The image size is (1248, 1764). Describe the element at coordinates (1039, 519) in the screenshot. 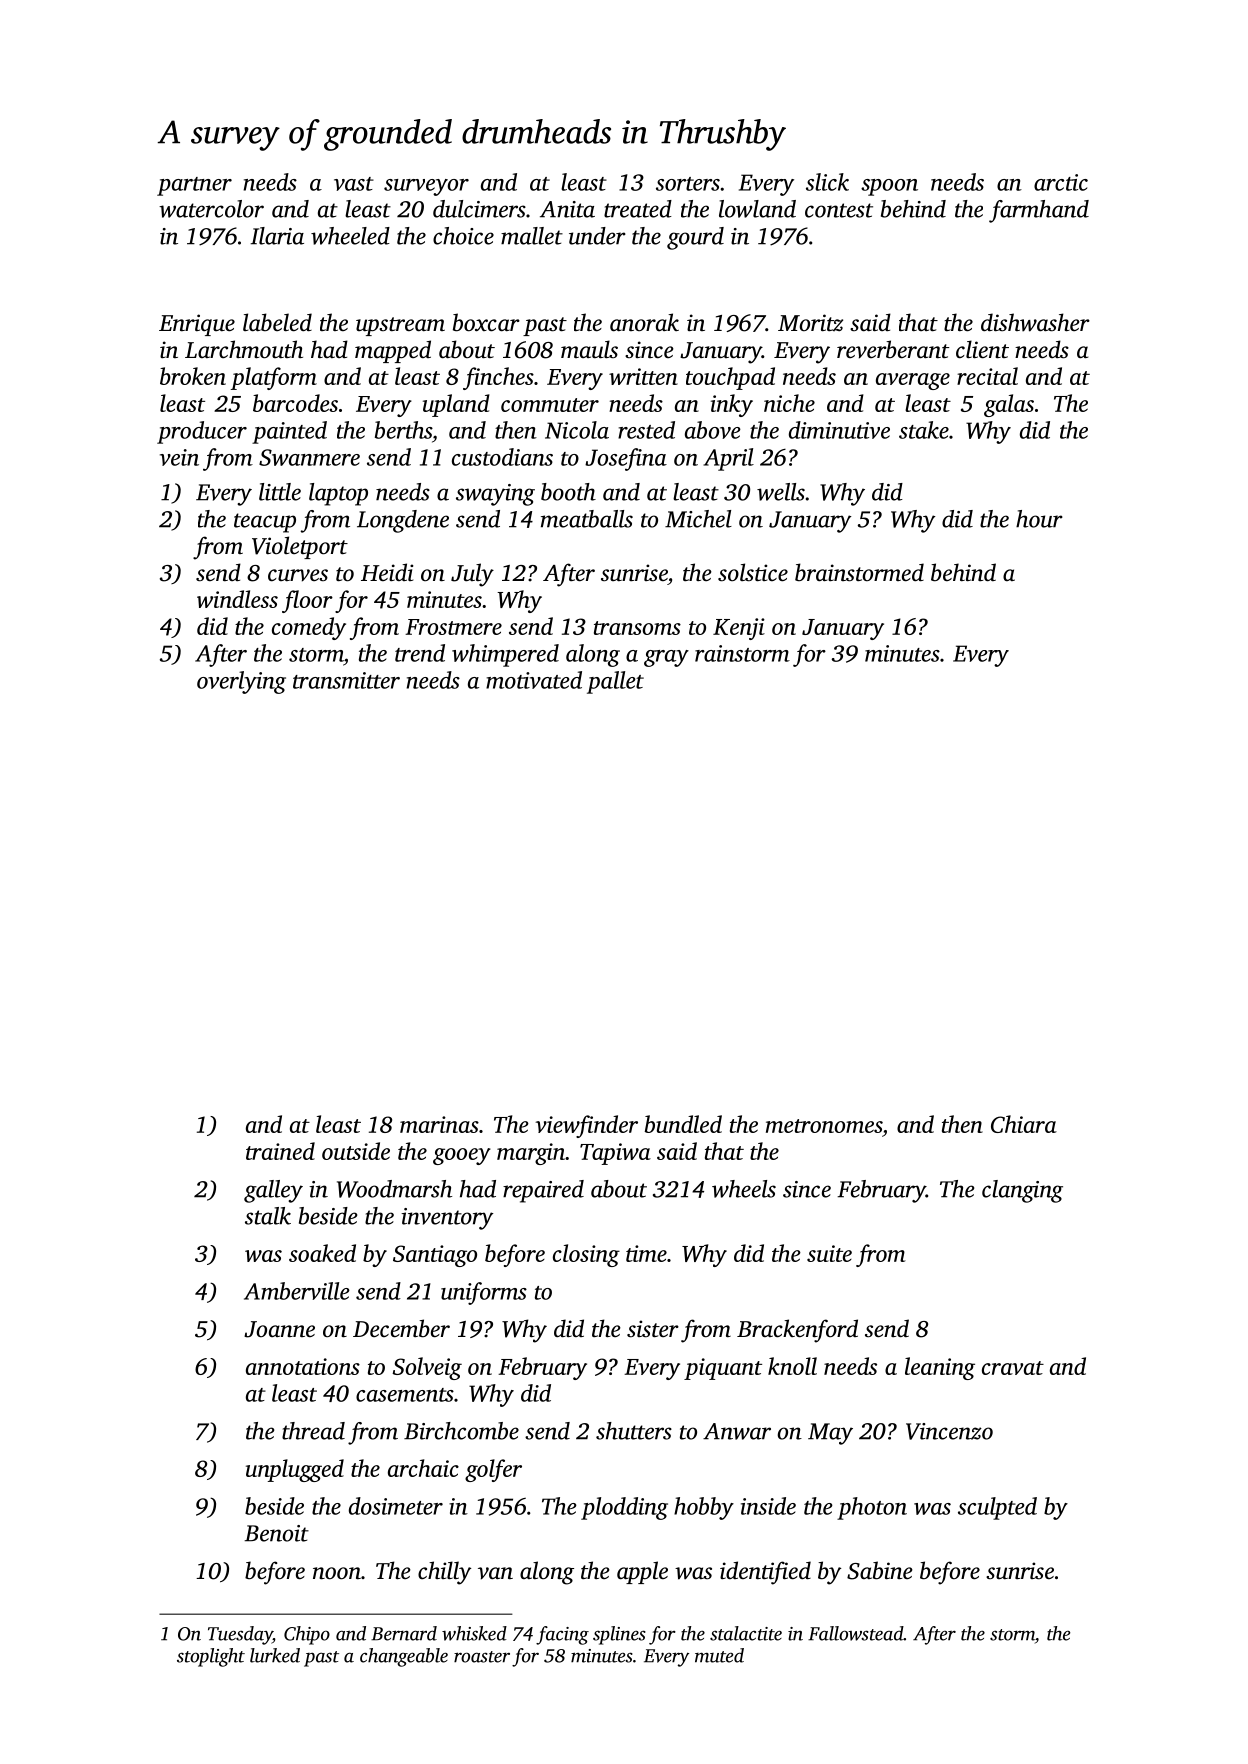

I see `hour` at that location.
